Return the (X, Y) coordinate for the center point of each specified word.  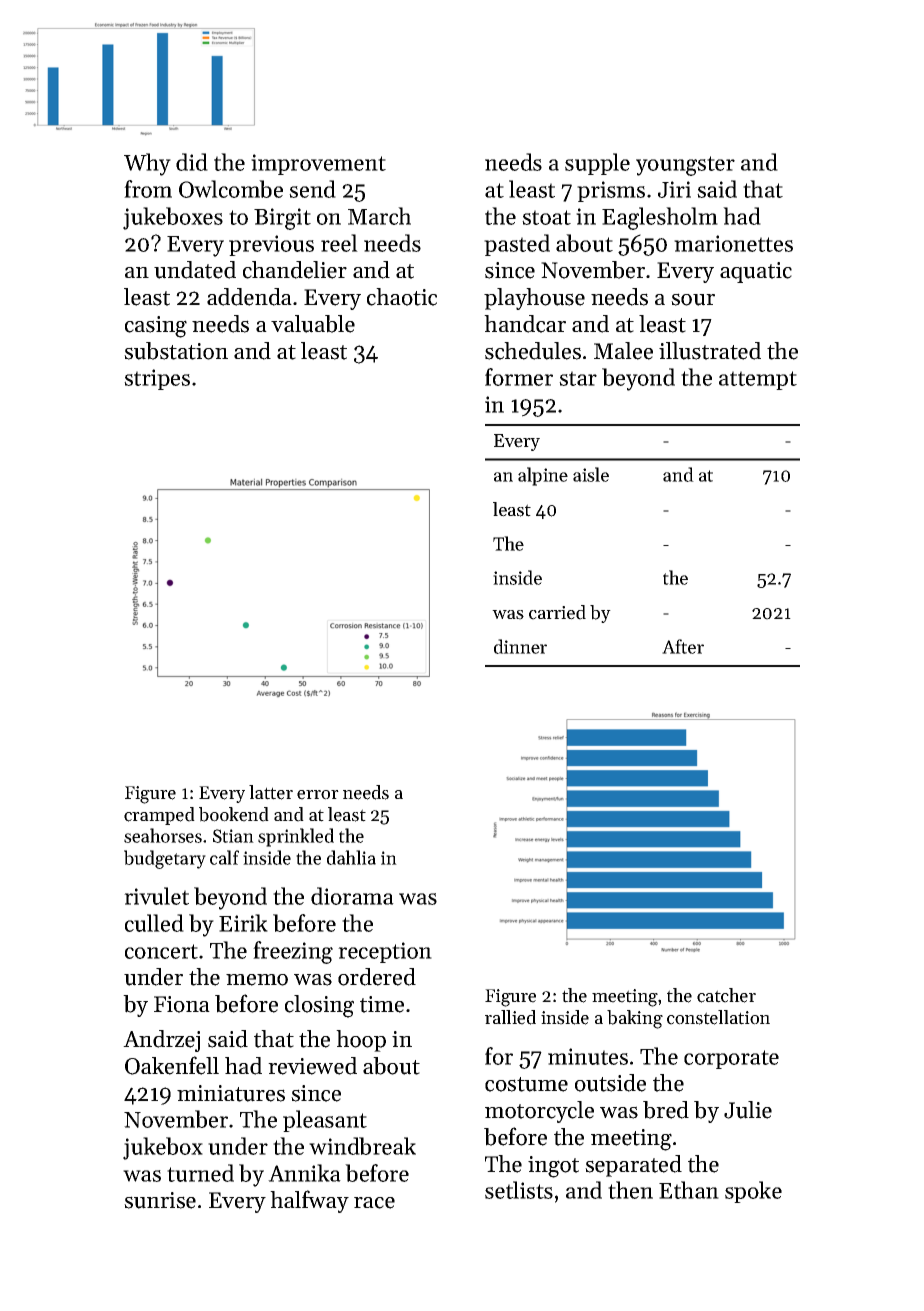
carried (557, 612)
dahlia (351, 857)
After (683, 646)
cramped (159, 816)
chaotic (402, 297)
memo (257, 980)
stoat (546, 217)
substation (176, 351)
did (192, 162)
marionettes (733, 243)
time (382, 1004)
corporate (731, 1059)
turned (200, 1173)
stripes (157, 379)
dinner (520, 646)
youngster (685, 166)
